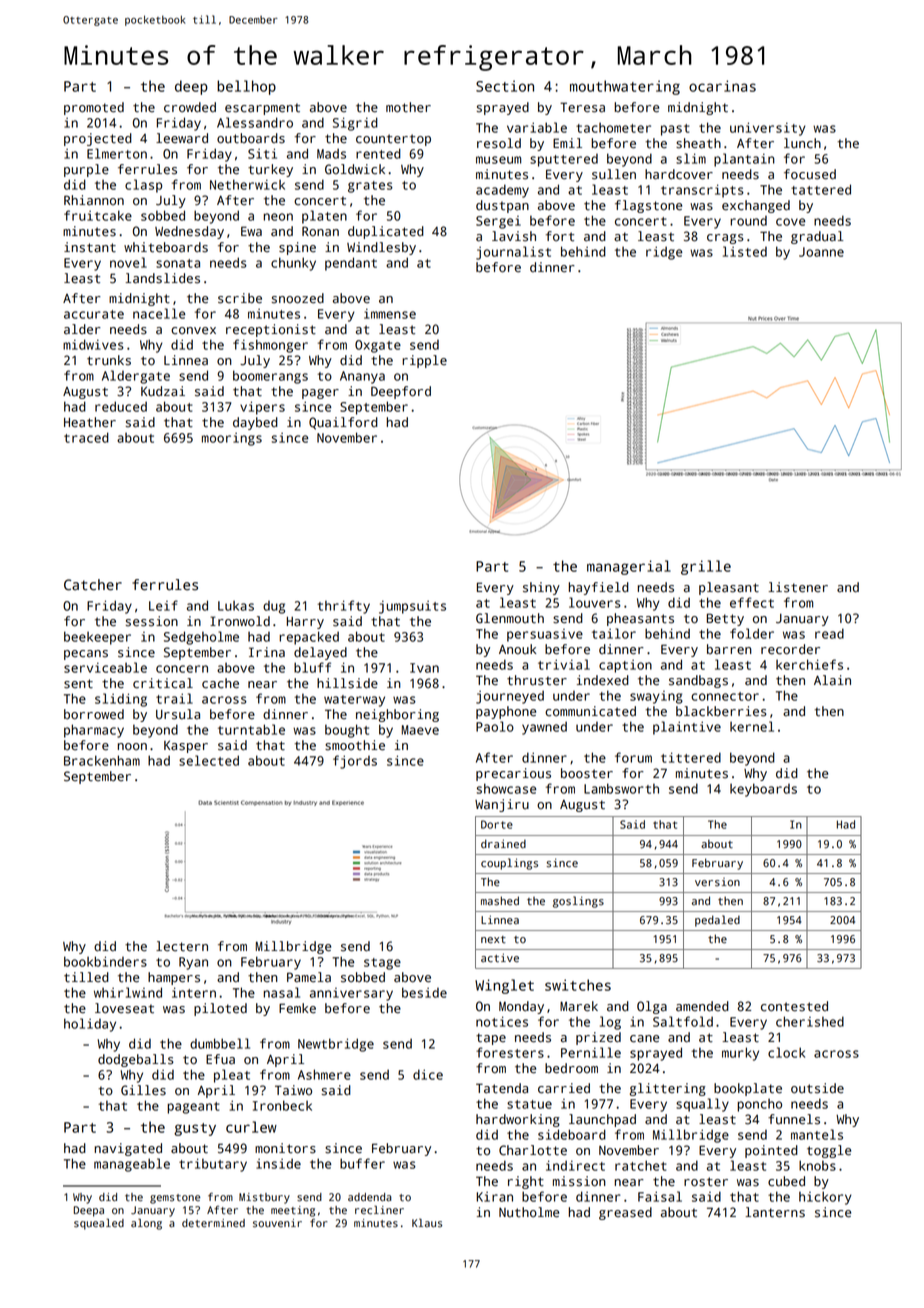 The image size is (924, 1308). What do you see at coordinates (621, 788) in the screenshot?
I see `Lambsworth` at bounding box center [621, 788].
